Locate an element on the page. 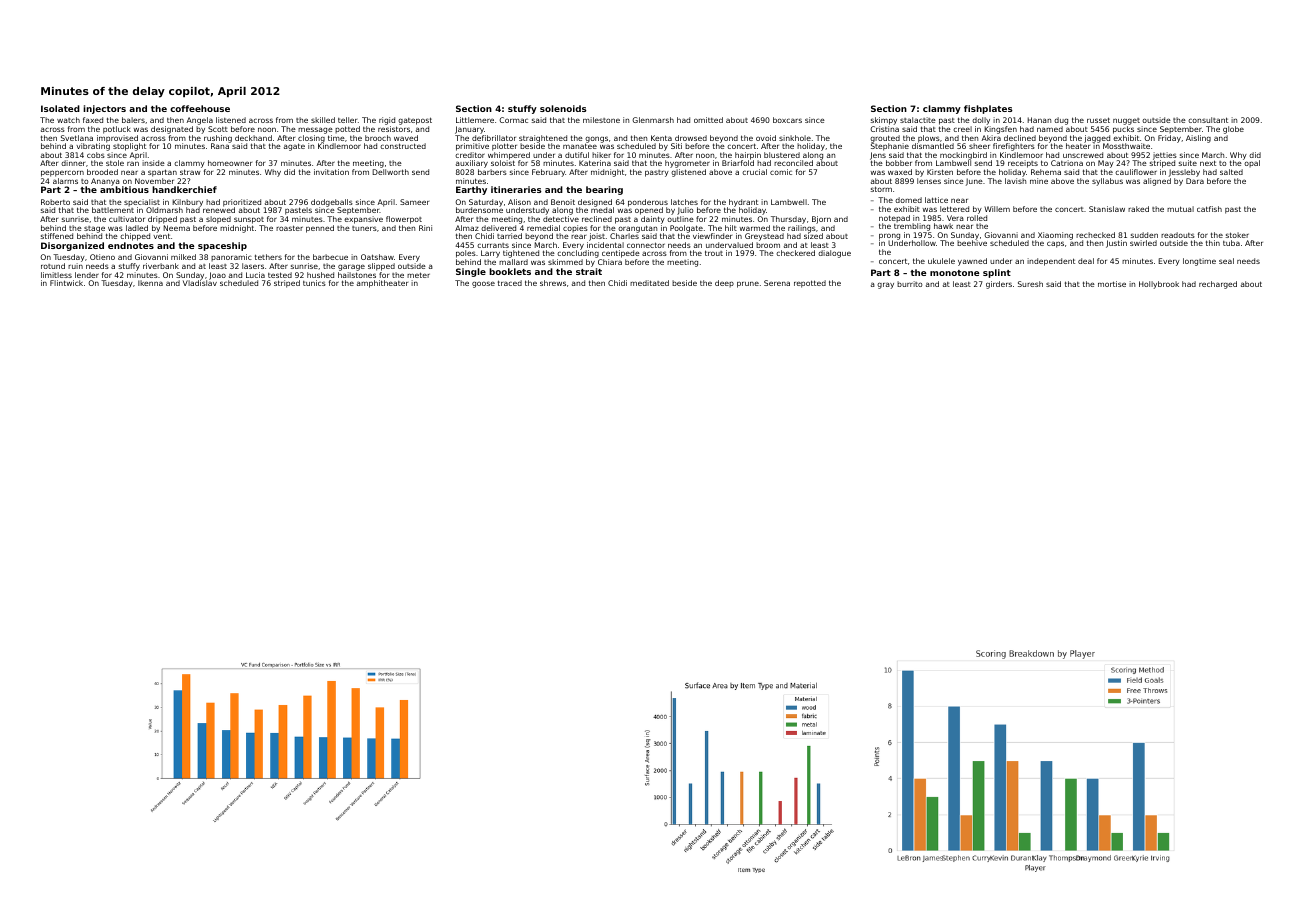  invitation is located at coordinates (331, 172).
